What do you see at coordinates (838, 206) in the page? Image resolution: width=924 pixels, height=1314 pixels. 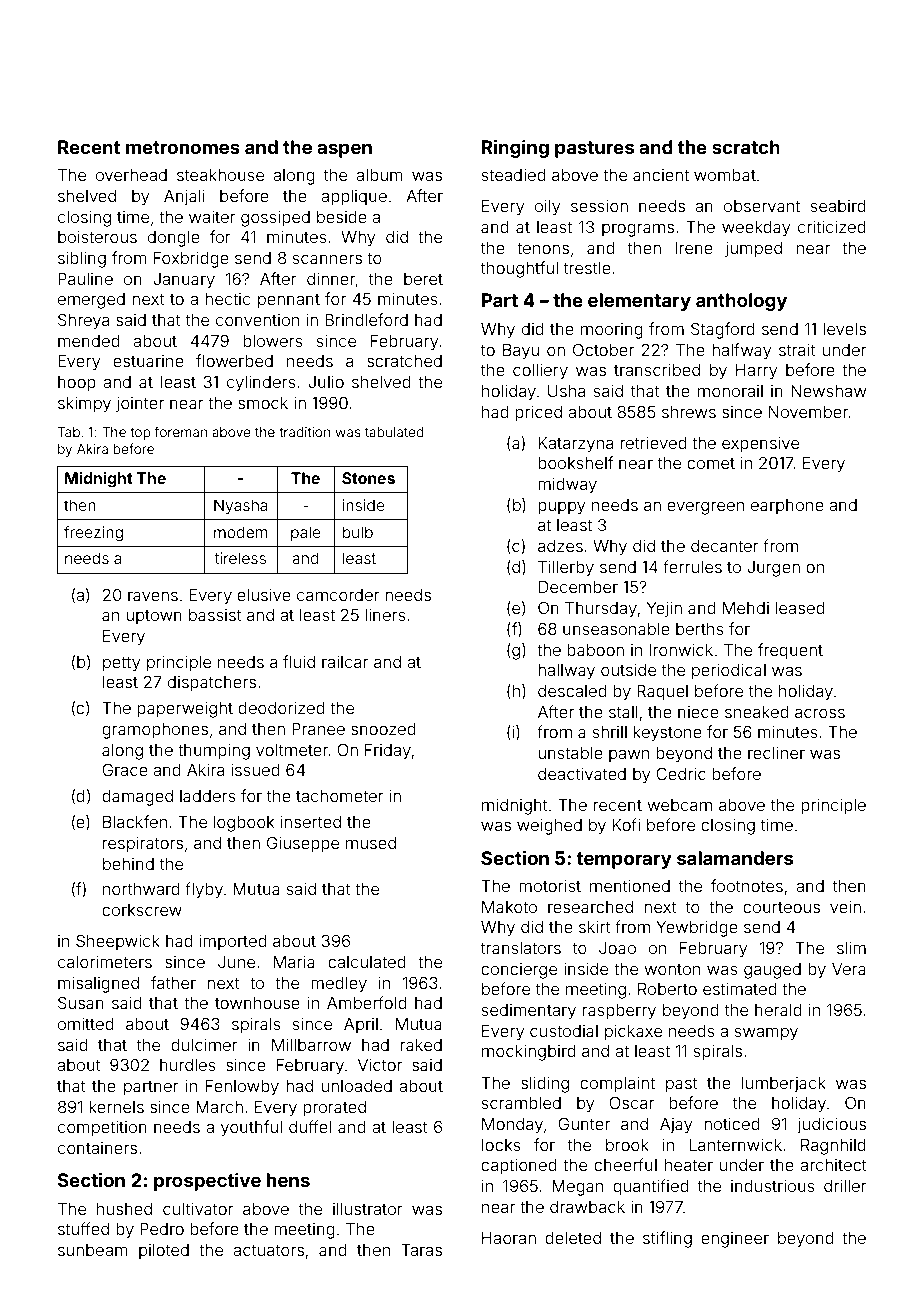 I see `seabird` at bounding box center [838, 206].
